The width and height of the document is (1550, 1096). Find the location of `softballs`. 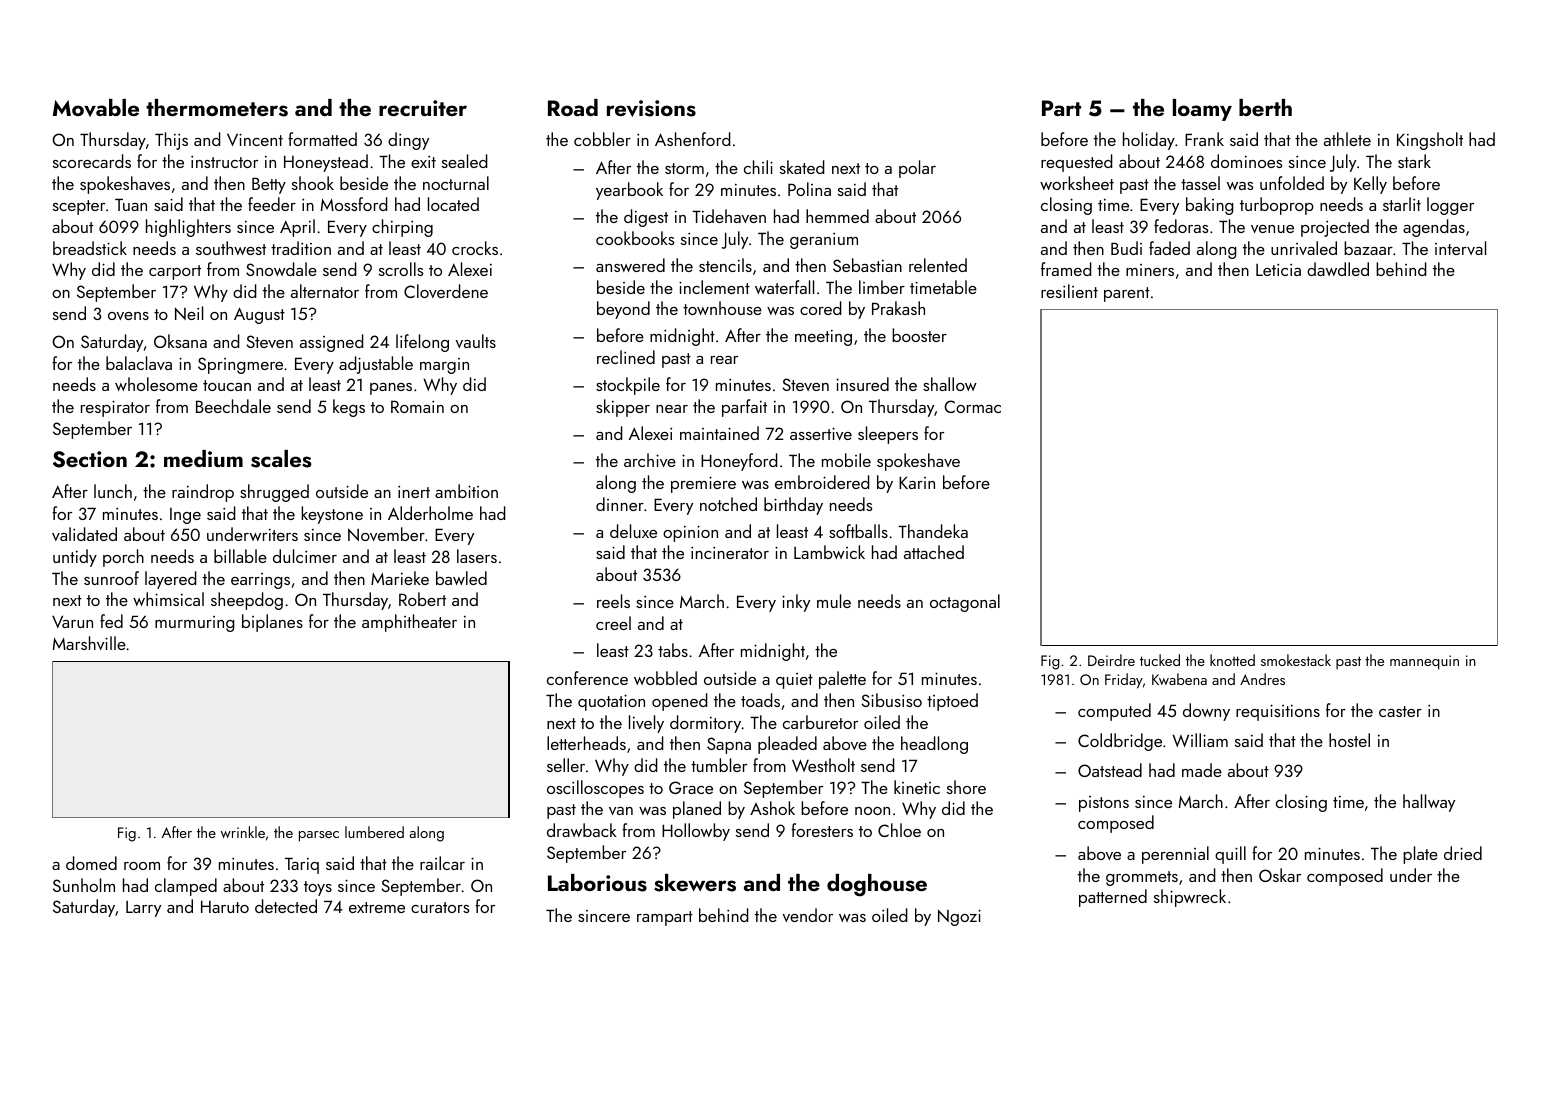

softballs is located at coordinates (858, 531).
